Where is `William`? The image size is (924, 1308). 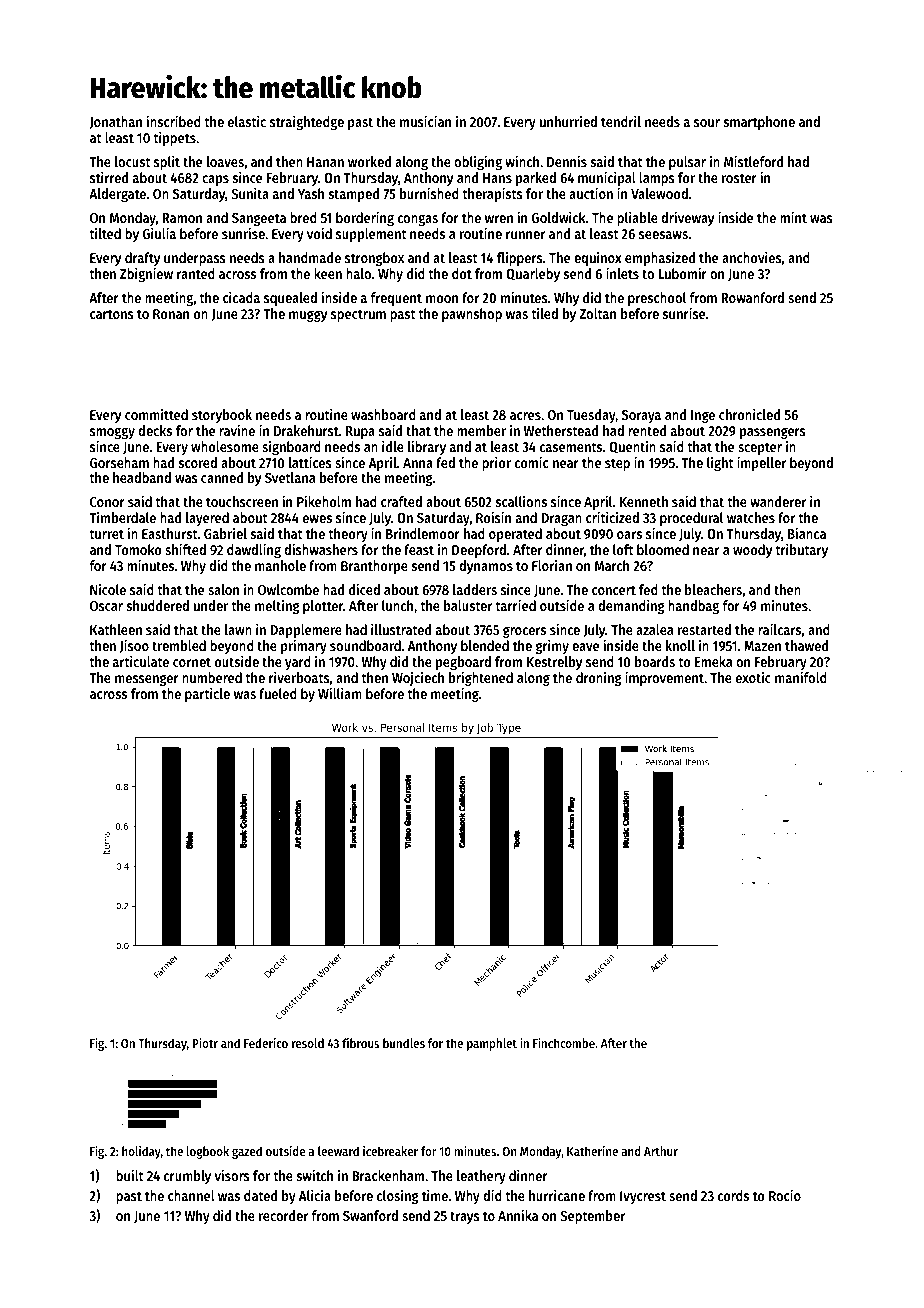 William is located at coordinates (340, 693).
